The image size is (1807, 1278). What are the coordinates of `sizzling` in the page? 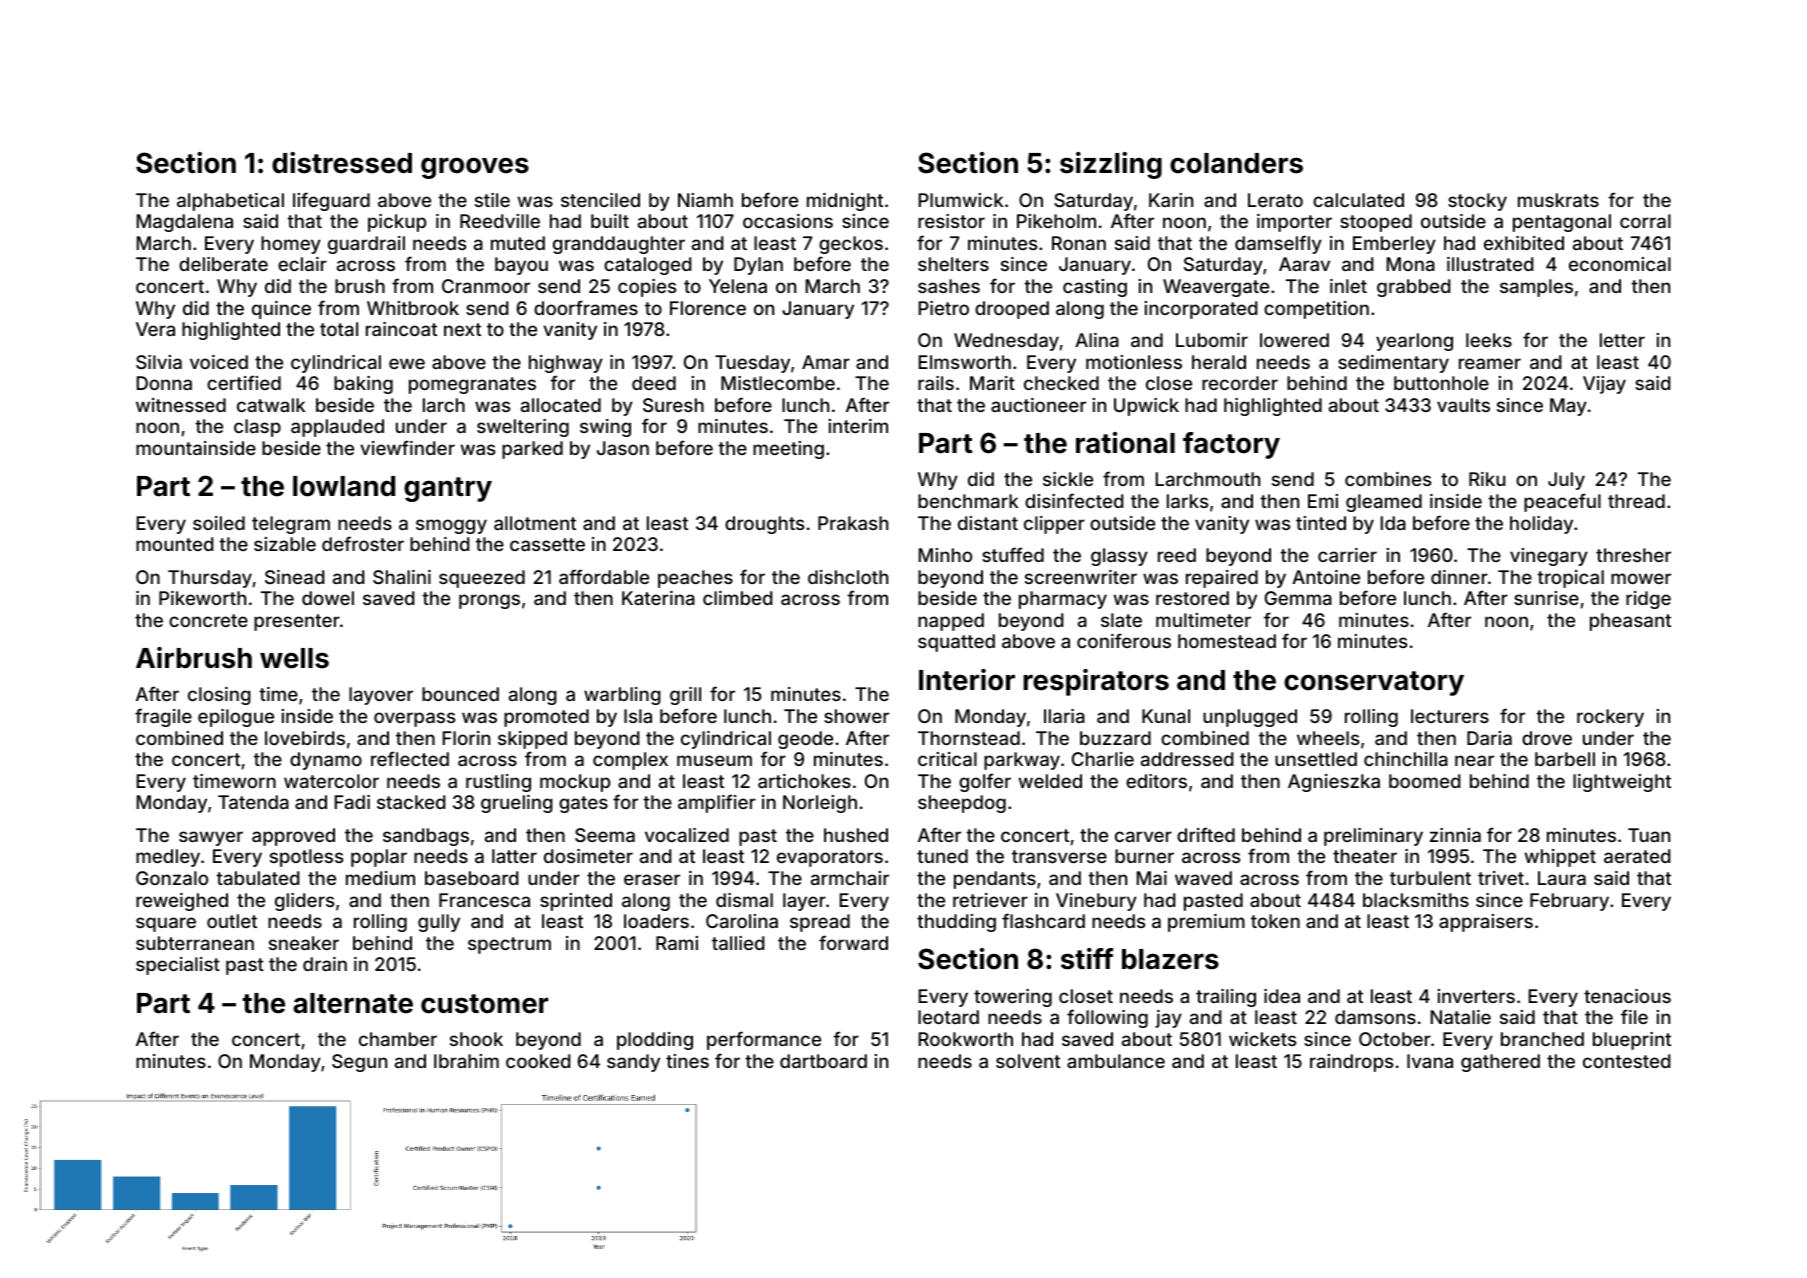 It's located at (1111, 165).
